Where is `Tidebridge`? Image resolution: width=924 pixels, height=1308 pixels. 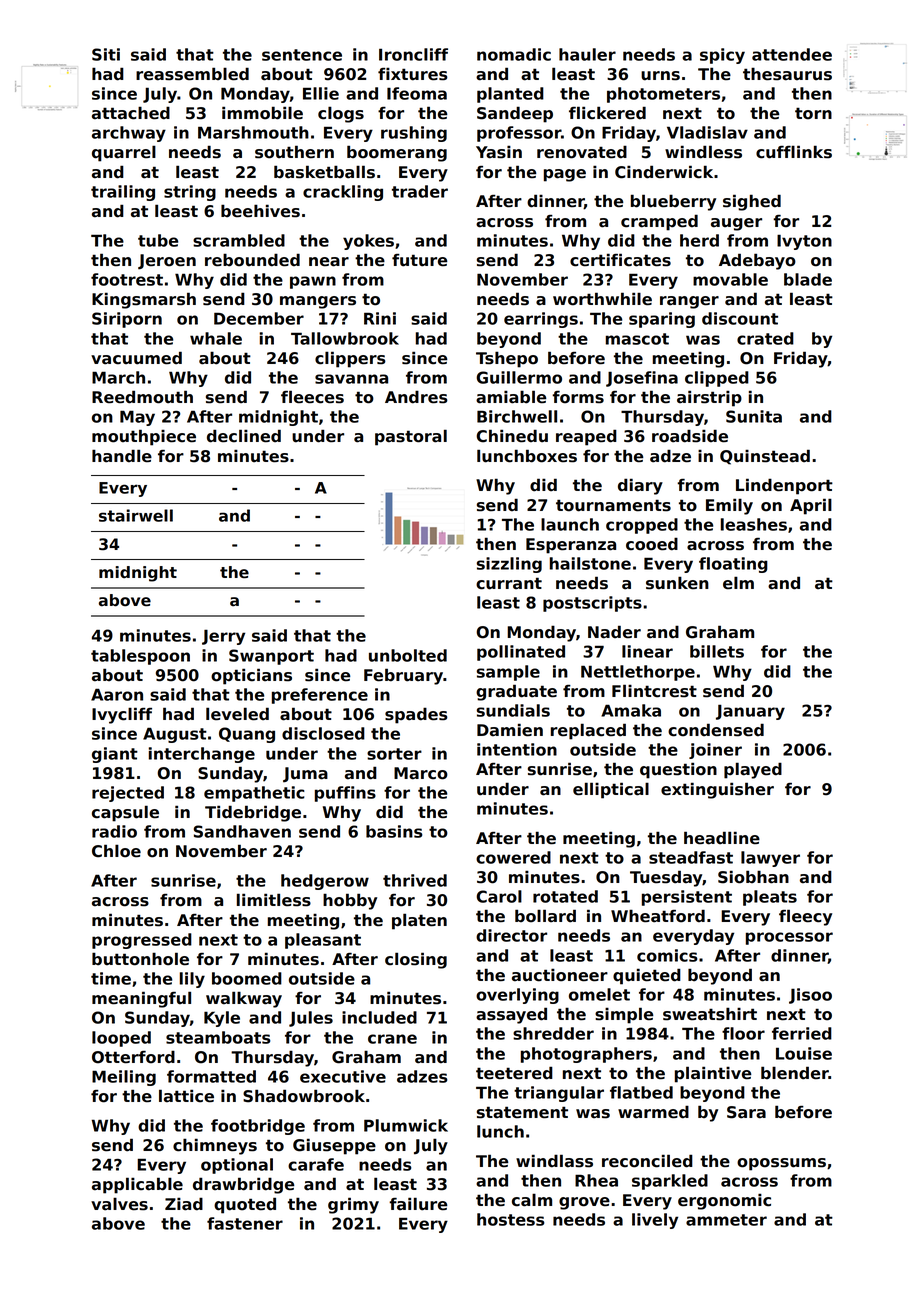 Tidebridge is located at coordinates (253, 813).
